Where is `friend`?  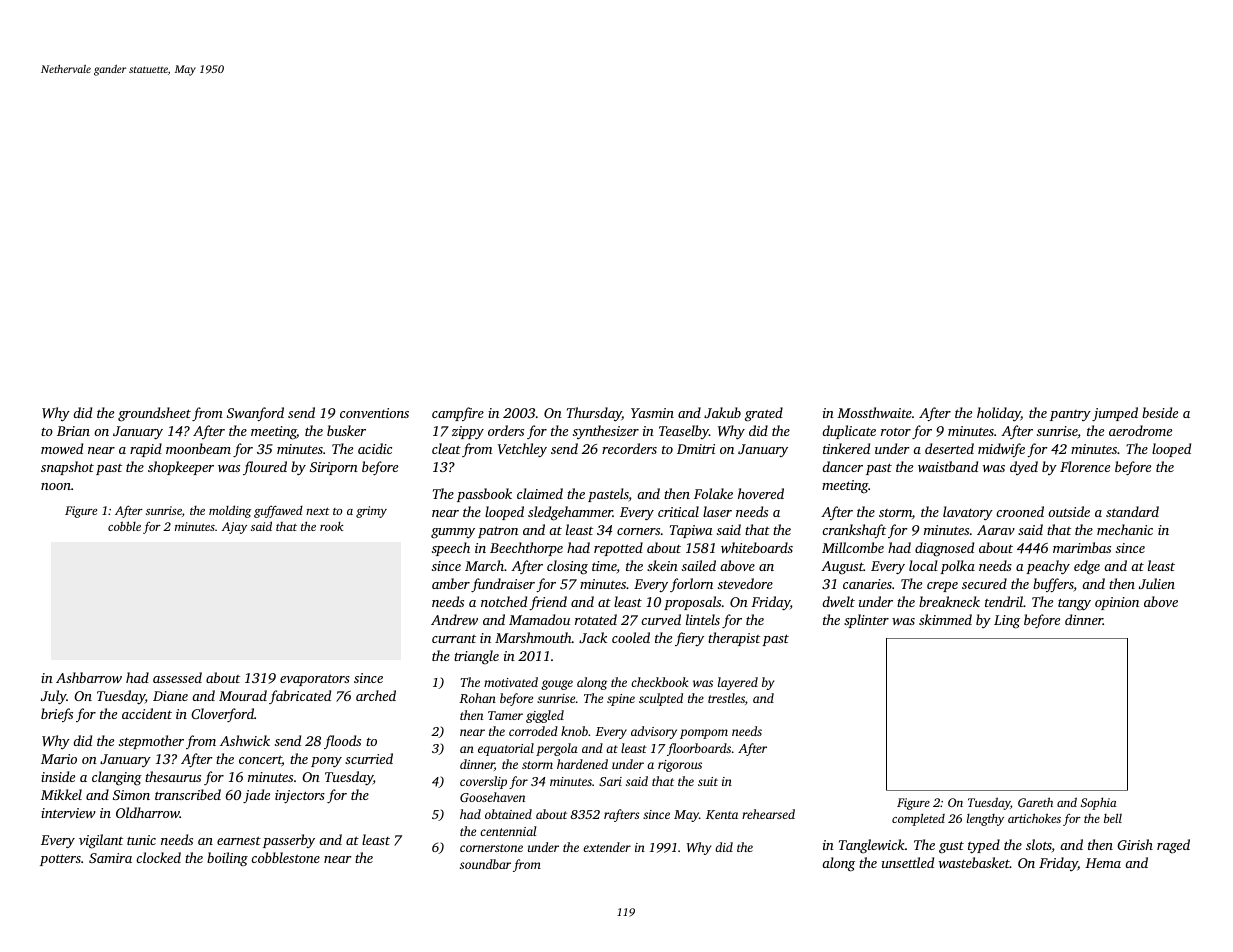 friend is located at coordinates (548, 603).
